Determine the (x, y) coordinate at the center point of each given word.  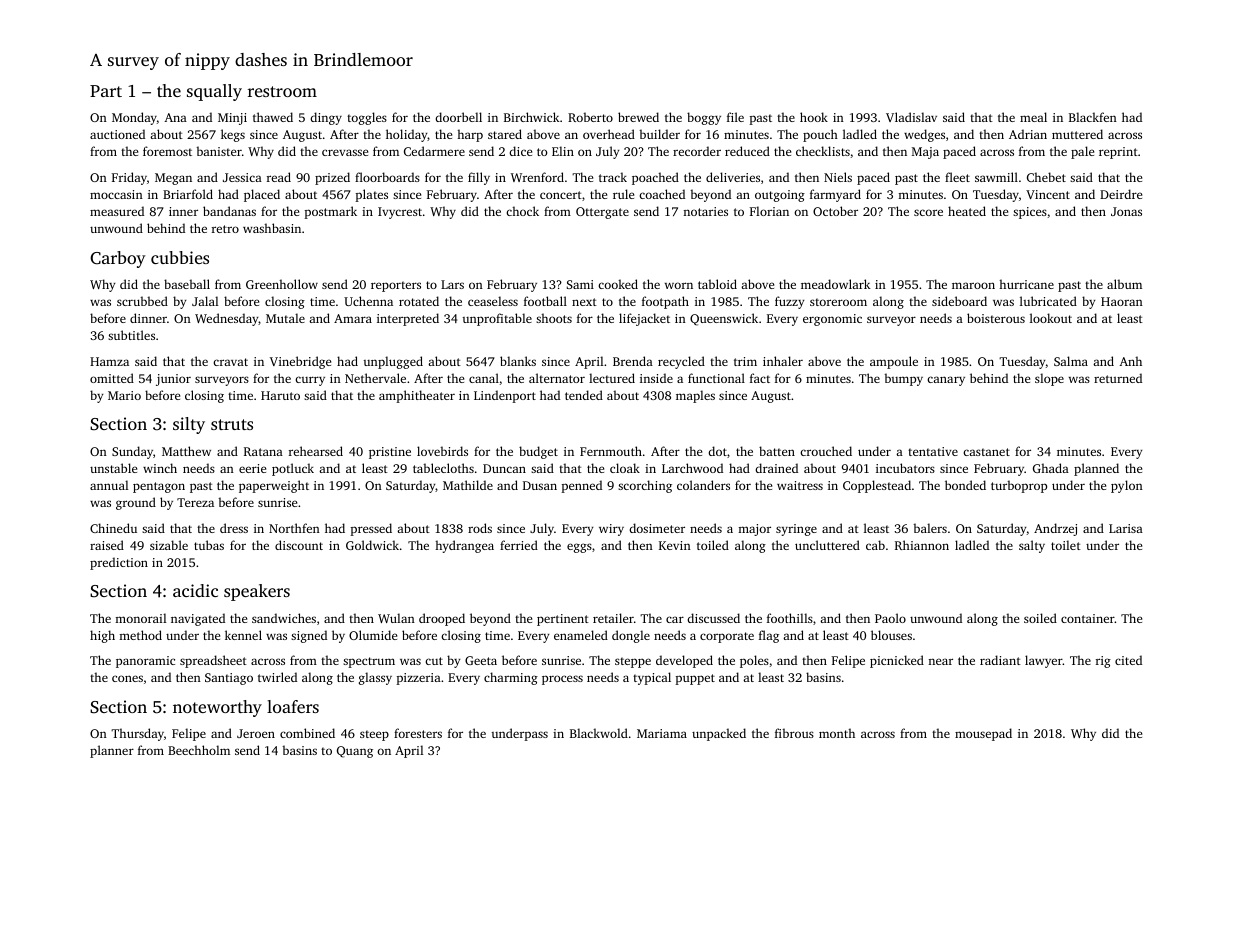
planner (112, 751)
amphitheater (417, 396)
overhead (609, 134)
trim (745, 361)
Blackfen (1093, 117)
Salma (1071, 361)
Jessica (242, 177)
